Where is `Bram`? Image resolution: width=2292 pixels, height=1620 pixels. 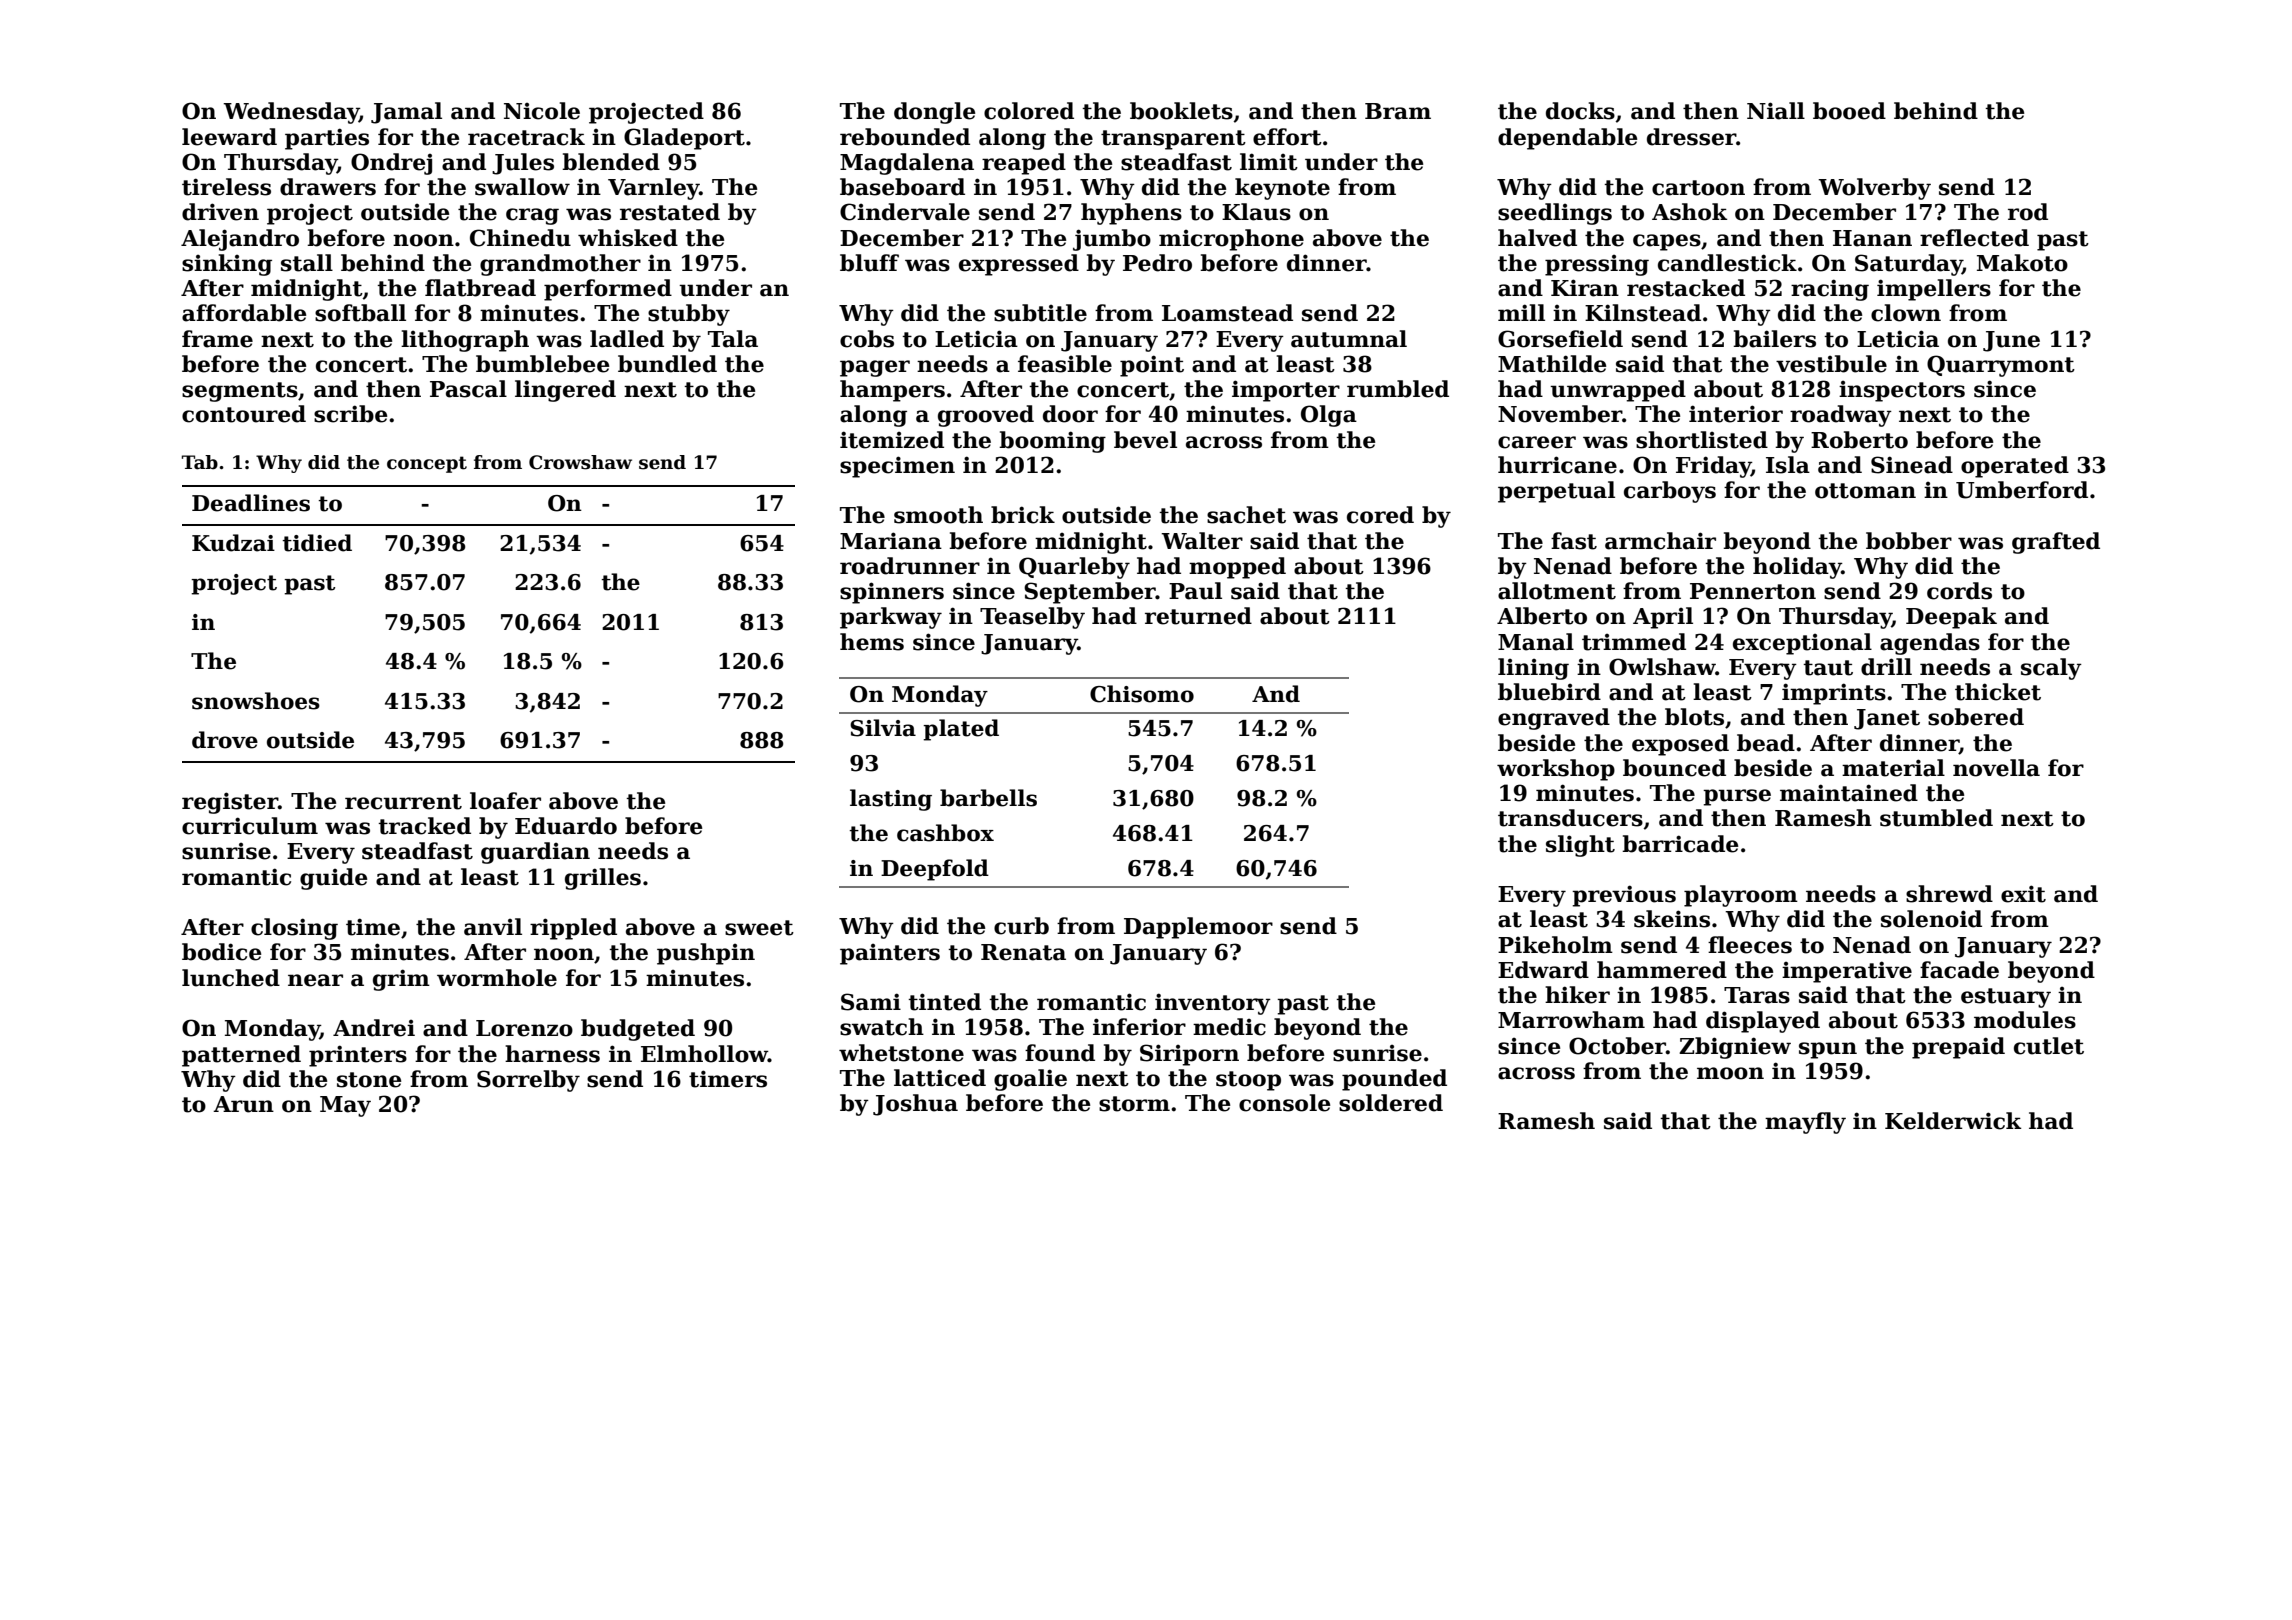
Bram is located at coordinates (1398, 111).
